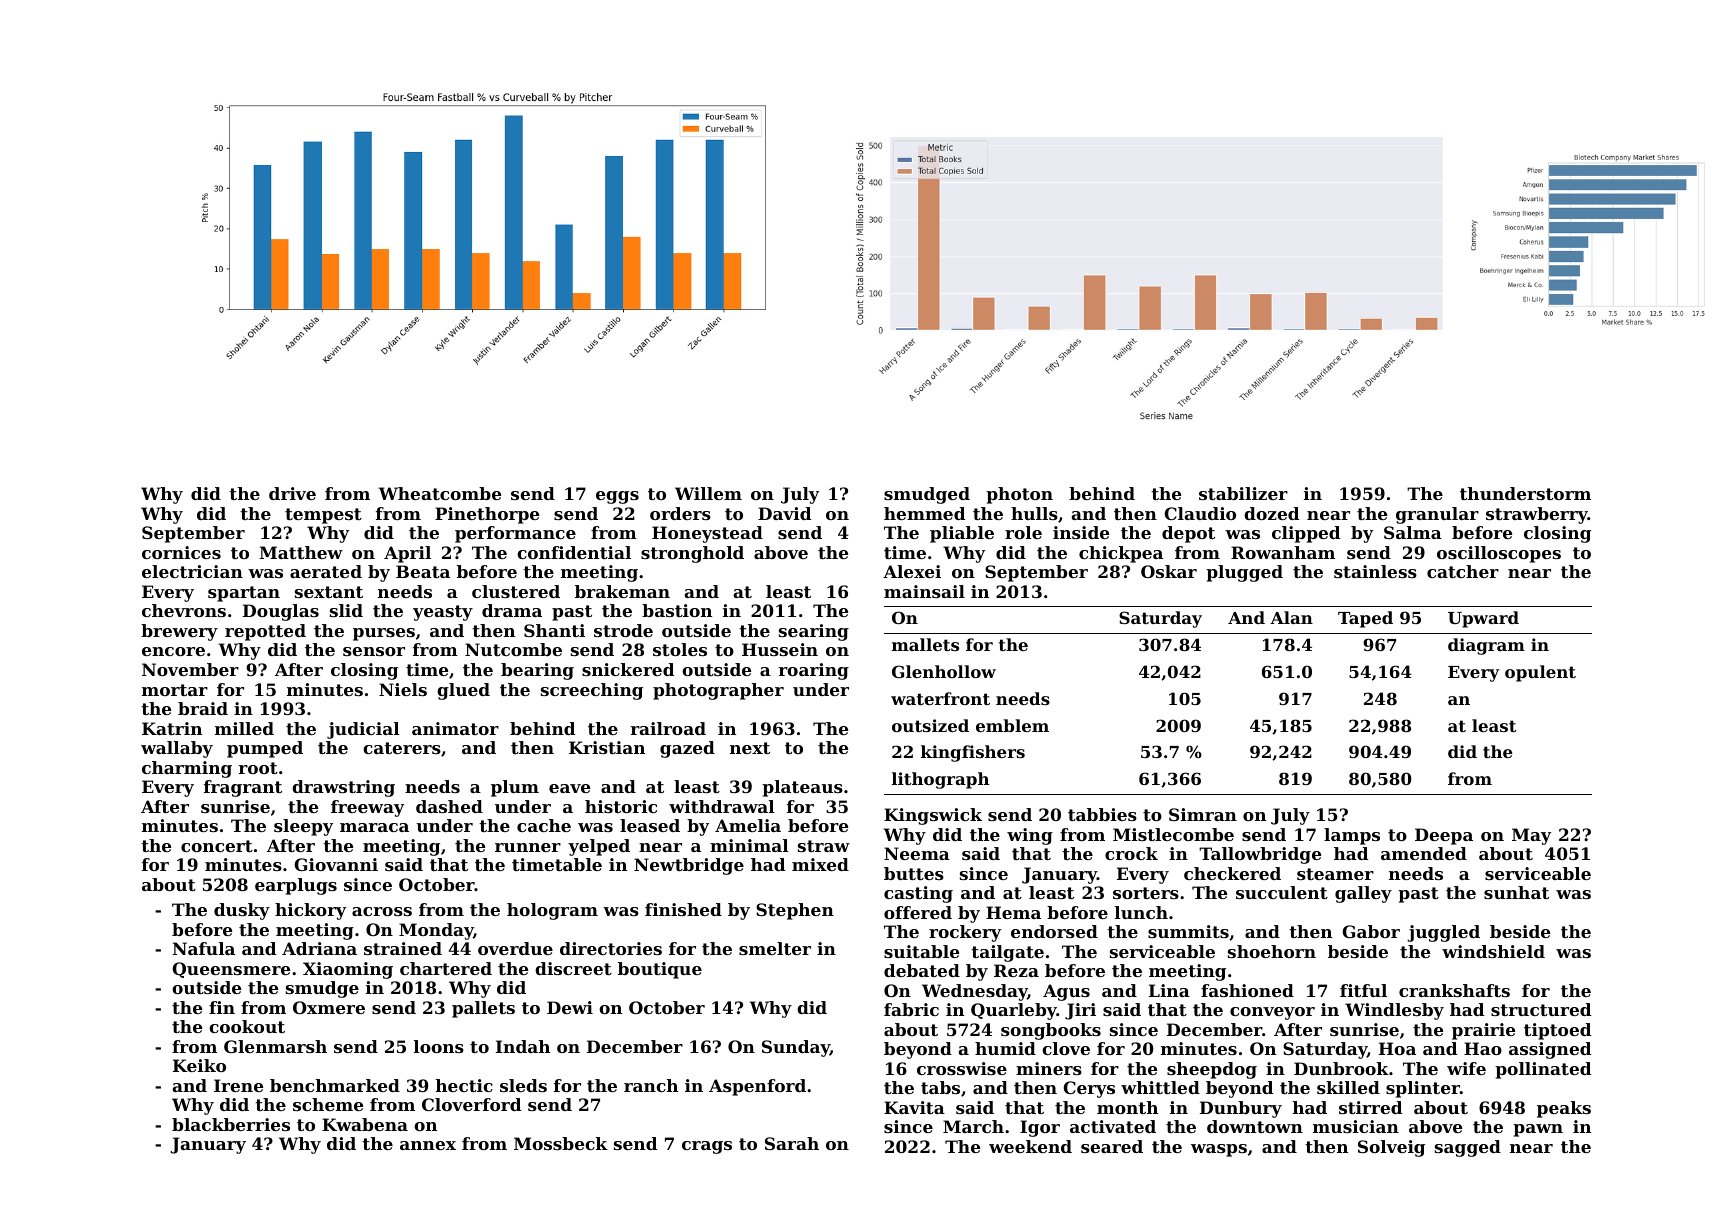 This image has width=1733, height=1225. Describe the element at coordinates (323, 516) in the image. I see `tempest` at that location.
